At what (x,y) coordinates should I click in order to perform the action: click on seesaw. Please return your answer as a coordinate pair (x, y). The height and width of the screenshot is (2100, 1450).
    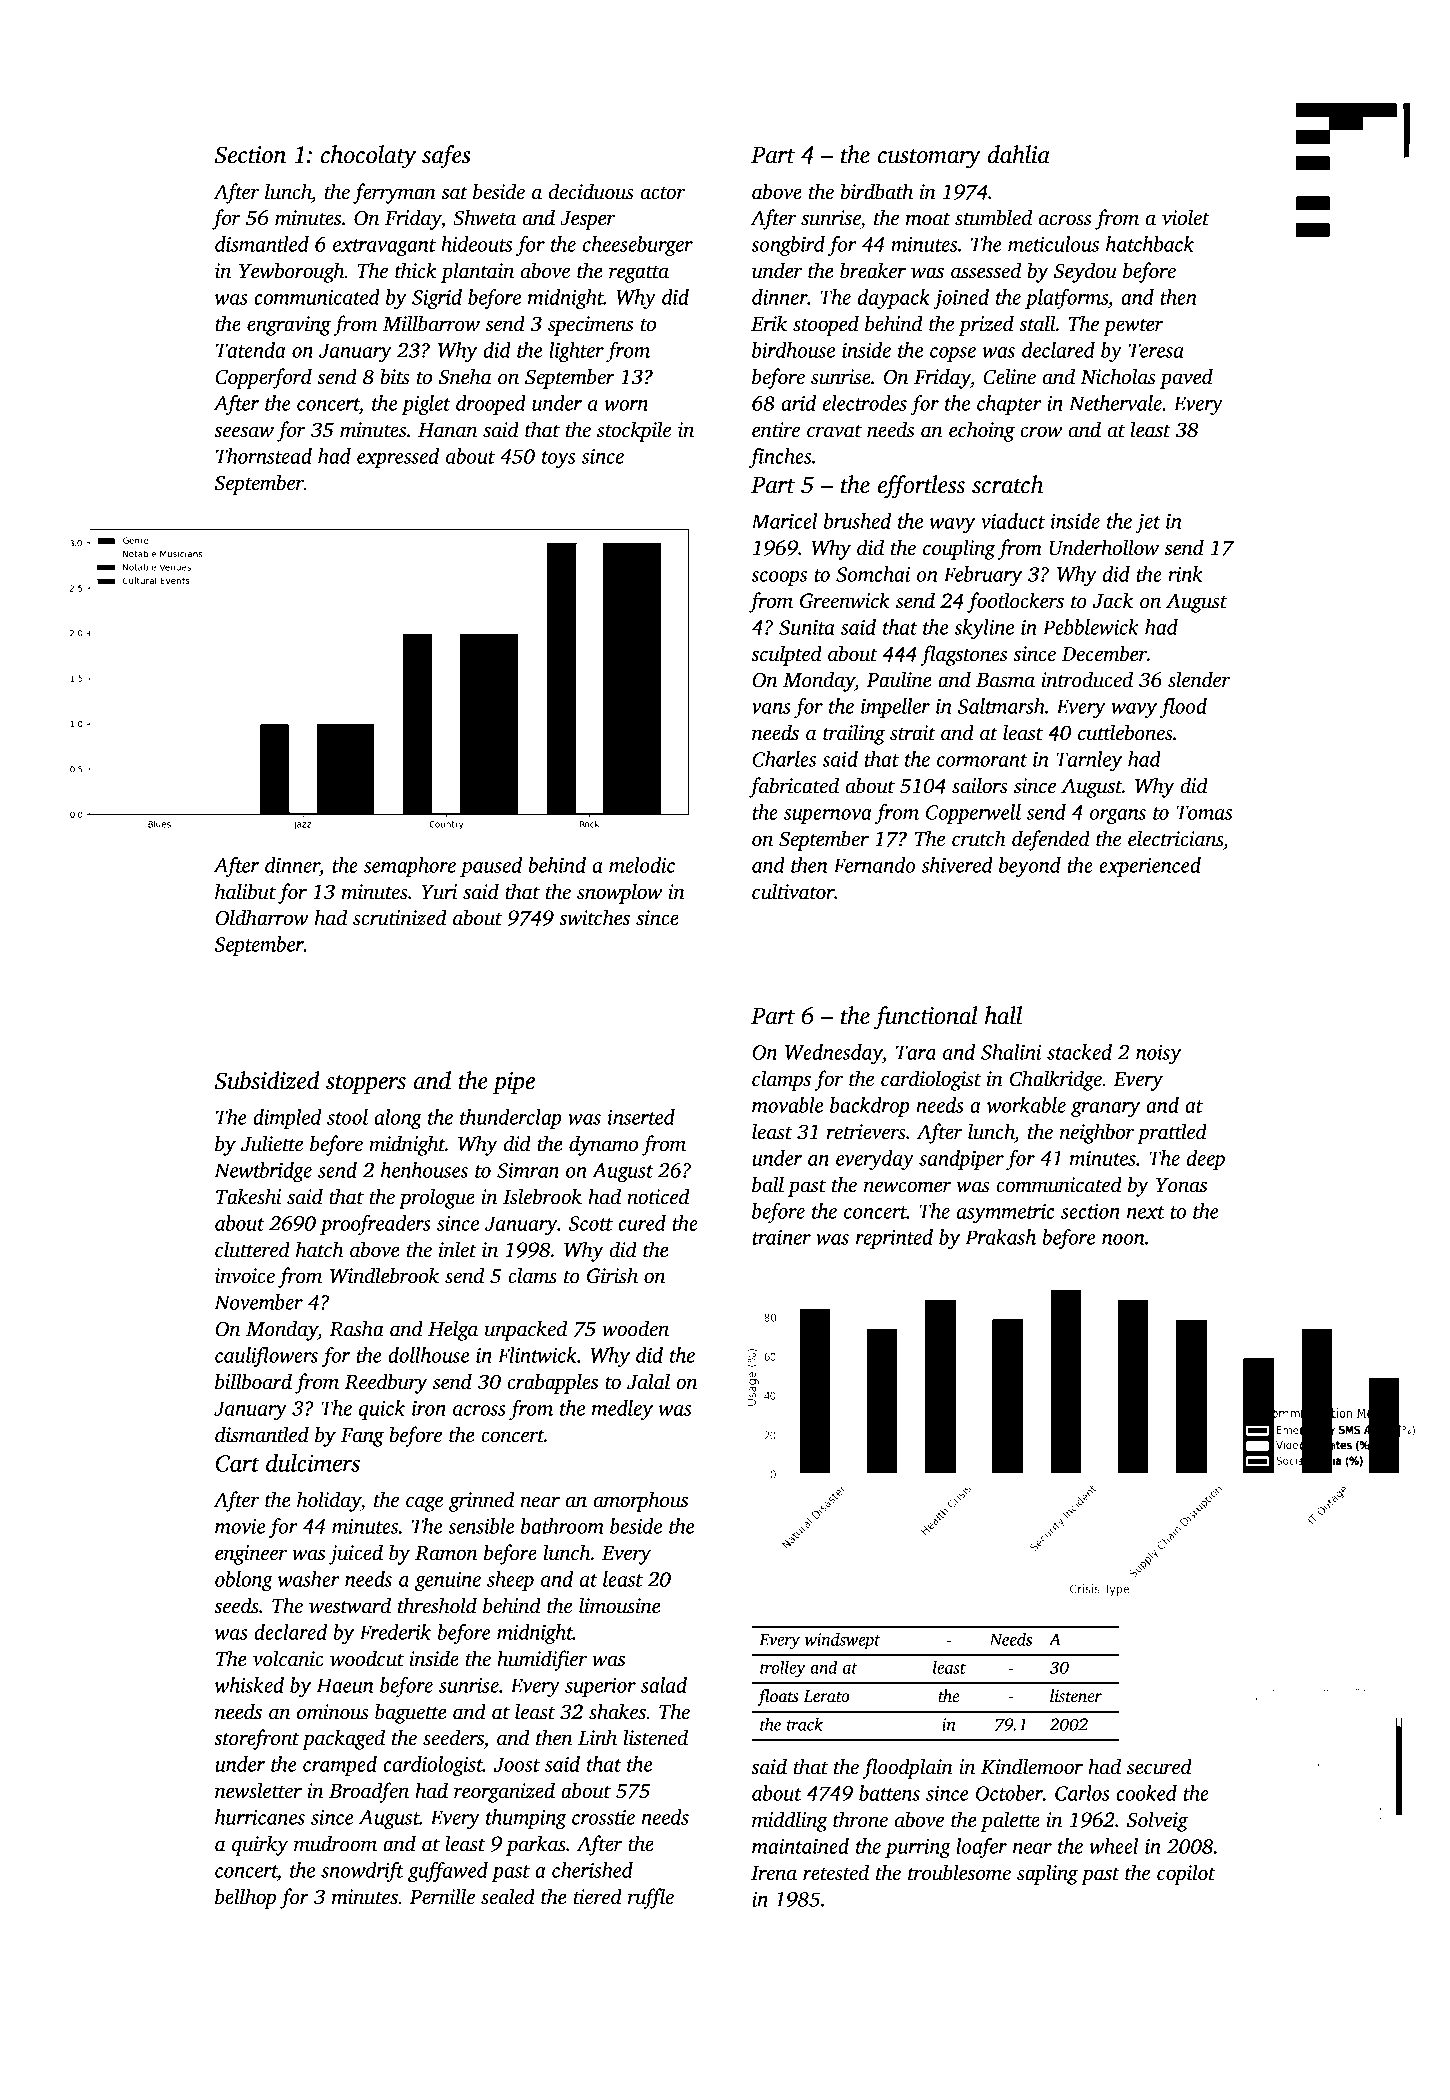
    Looking at the image, I should click on (244, 432).
